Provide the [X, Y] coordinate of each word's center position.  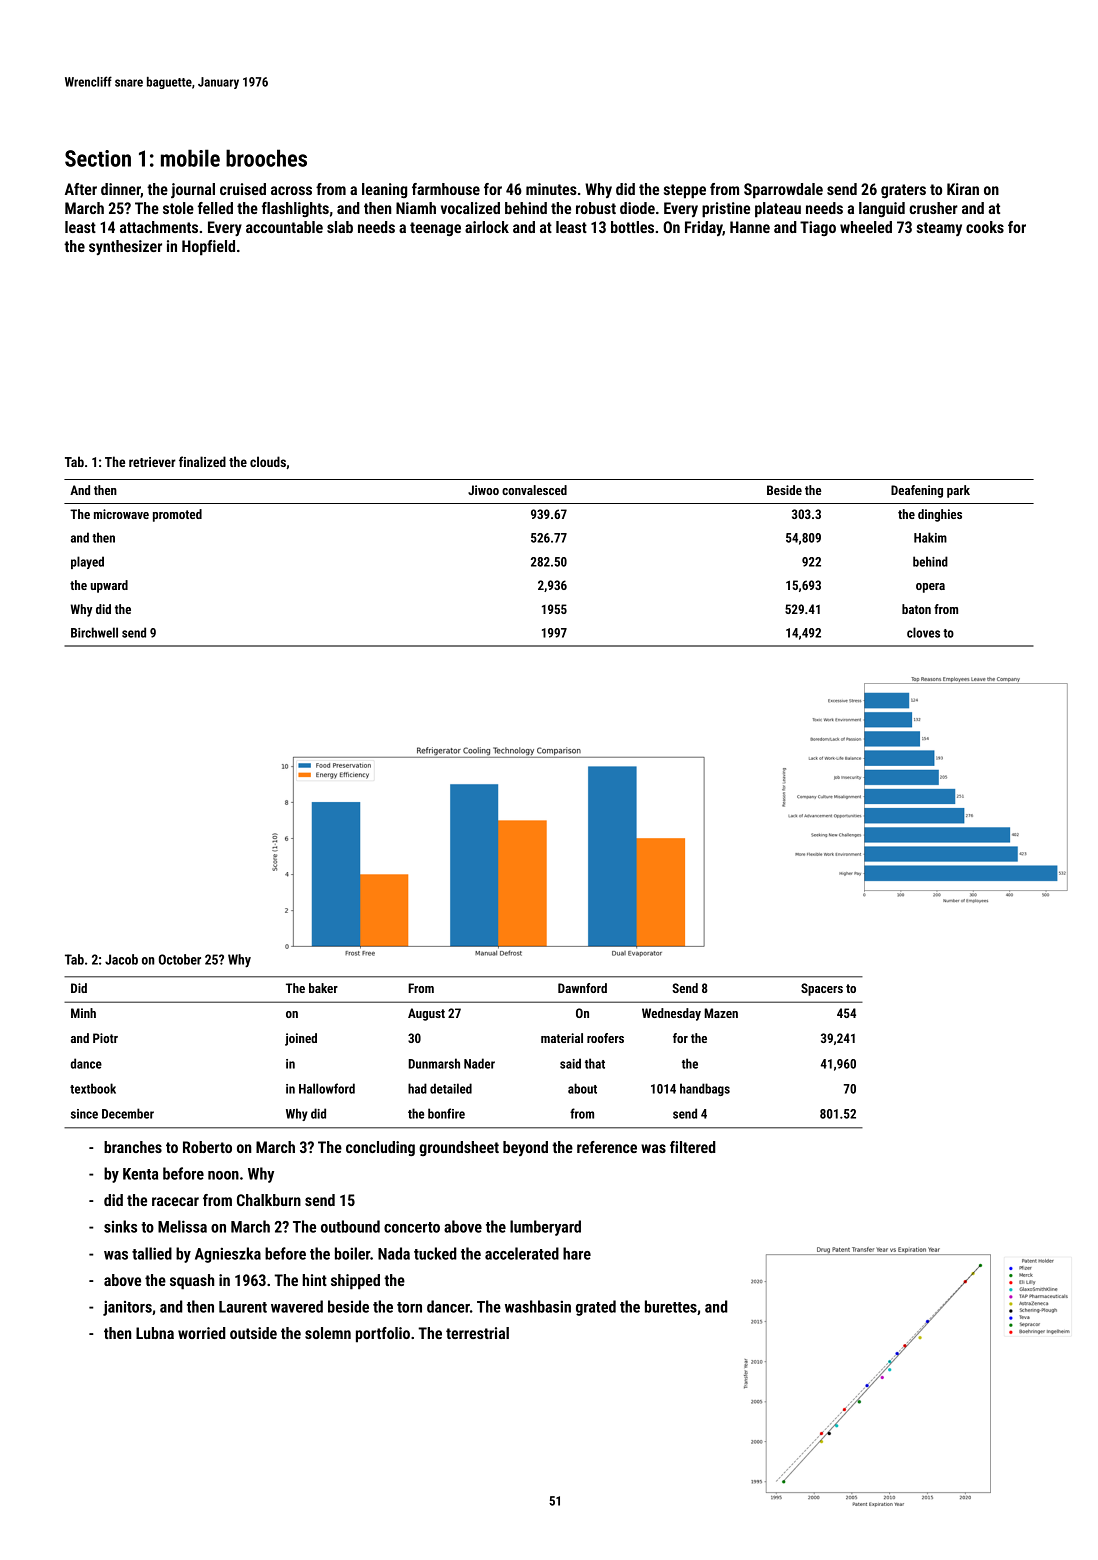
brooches [266, 158]
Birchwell [94, 632]
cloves [923, 632]
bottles [632, 227]
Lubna [155, 1333]
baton [916, 609]
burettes [671, 1306]
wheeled [866, 227]
